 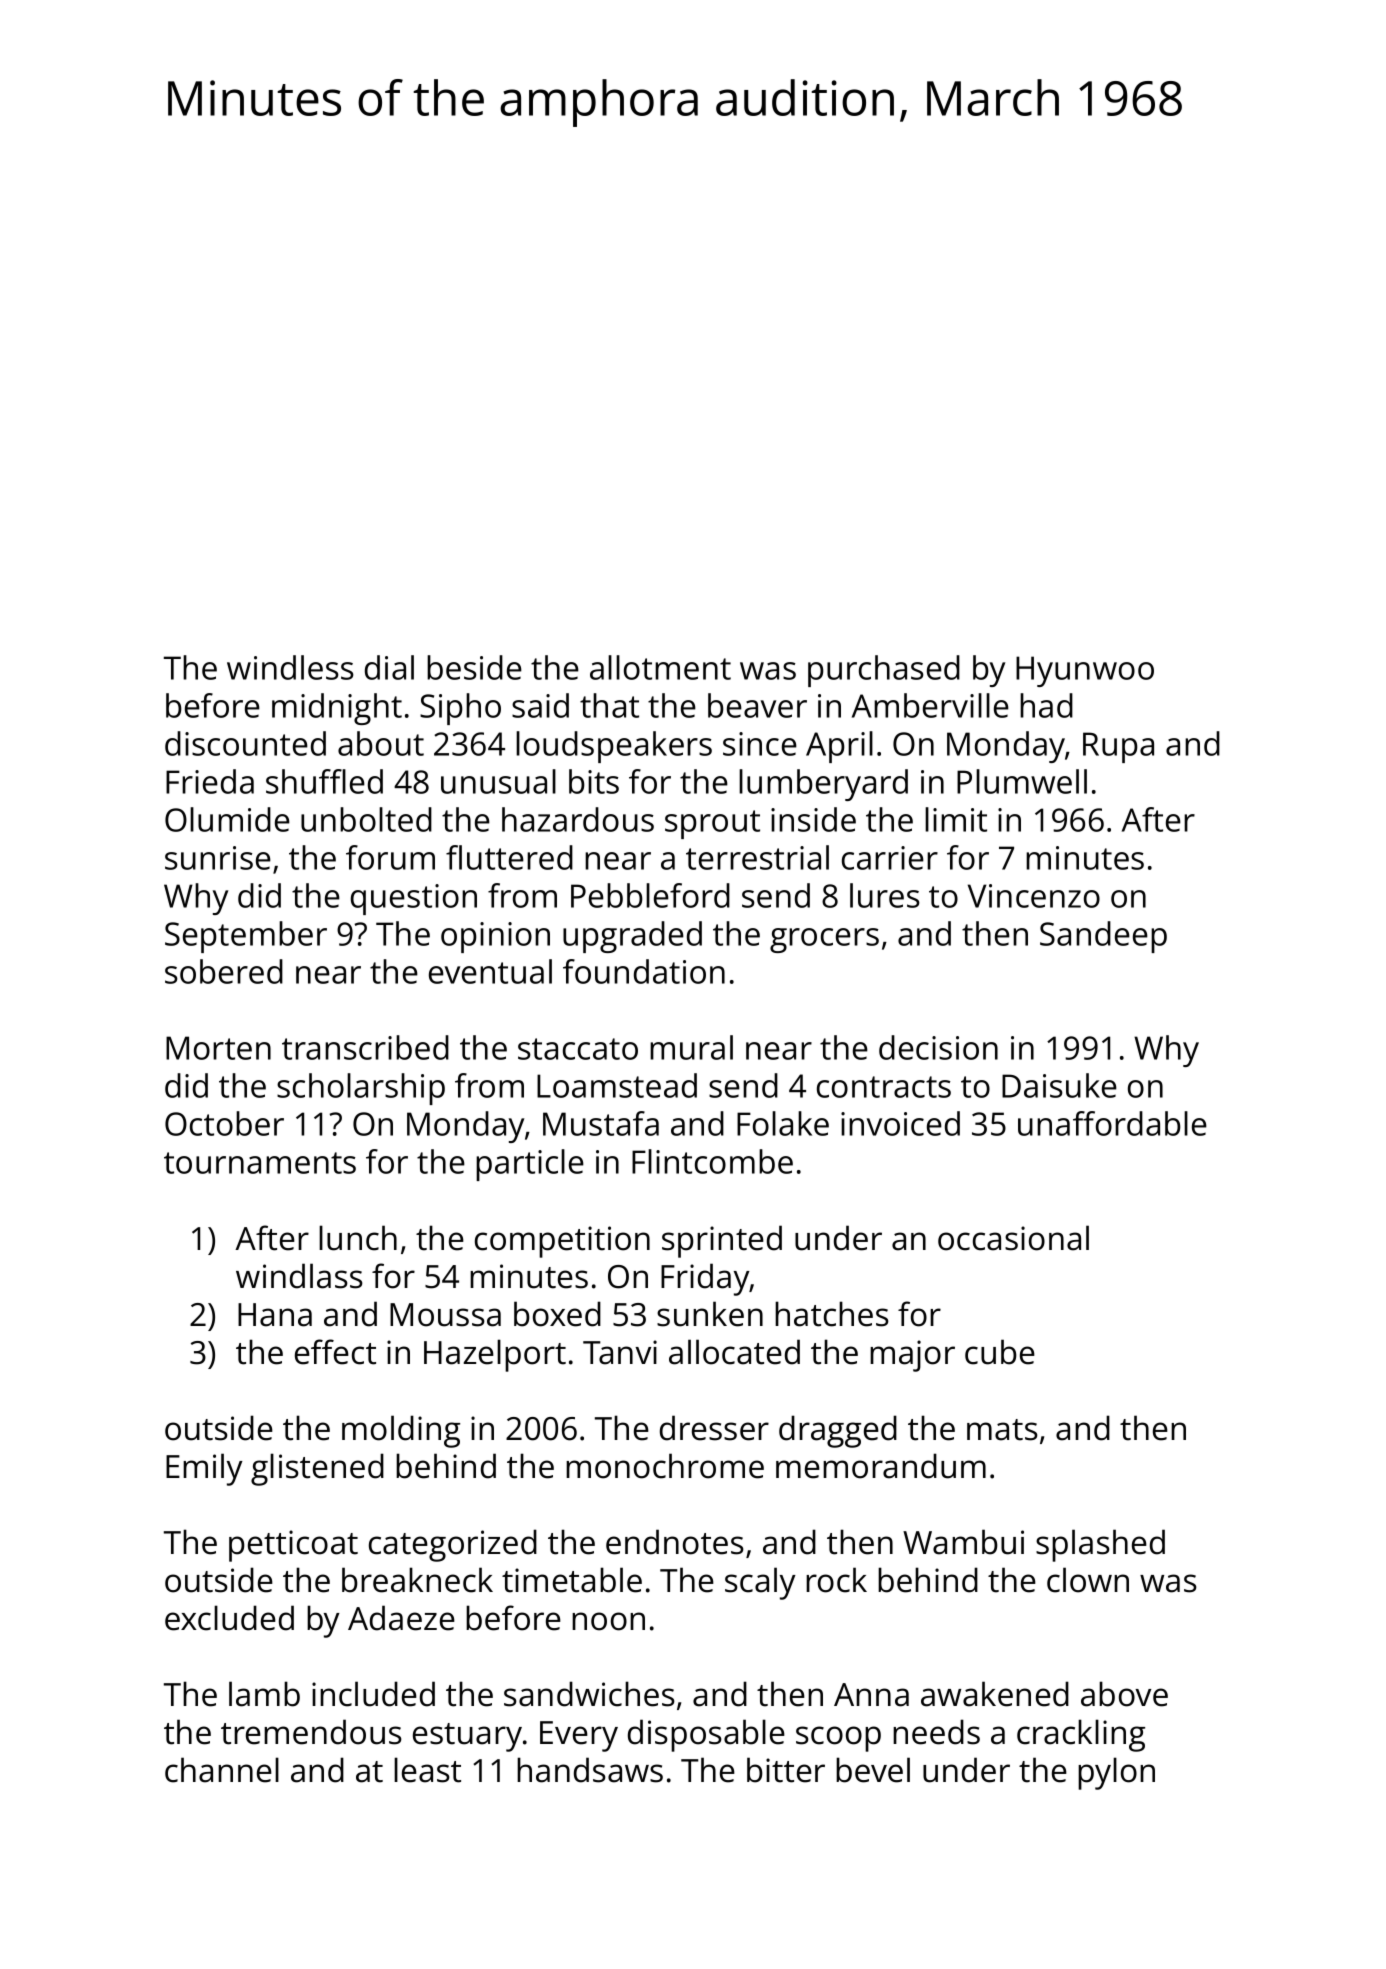 I want to click on Hyunwoo, so click(x=1085, y=671).
